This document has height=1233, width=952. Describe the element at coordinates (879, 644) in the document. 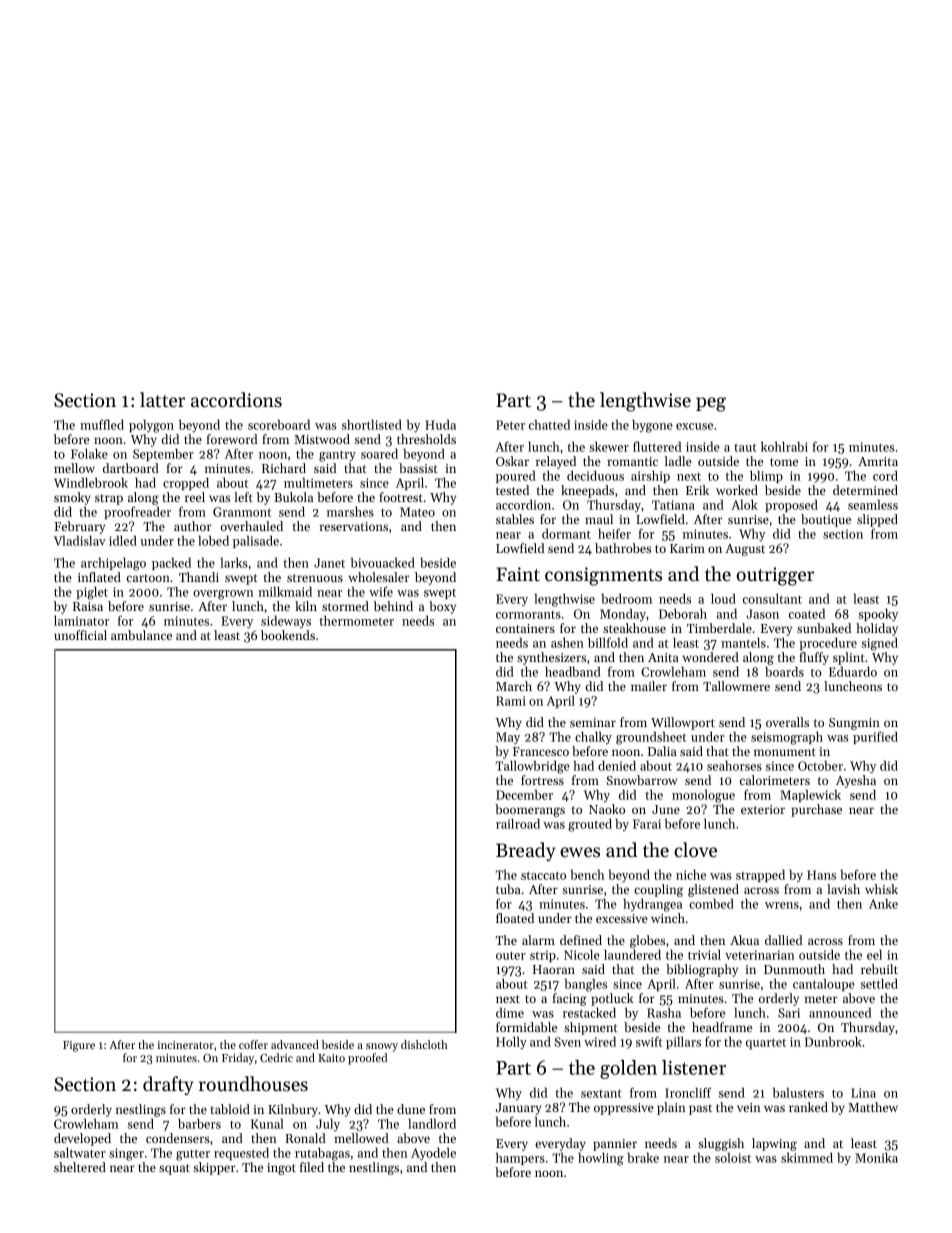

I see `signed` at that location.
